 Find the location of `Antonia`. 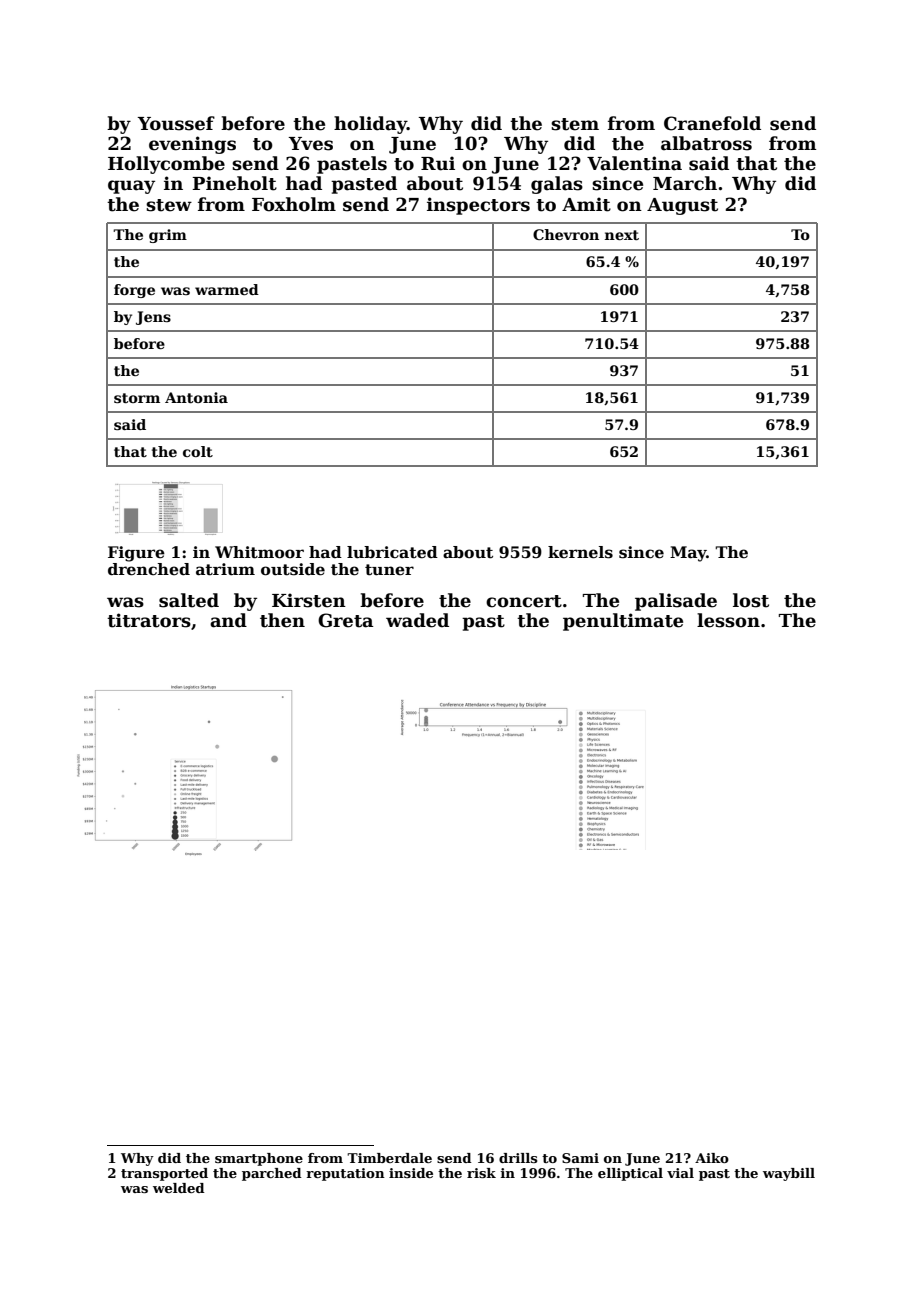

Antonia is located at coordinates (196, 397).
